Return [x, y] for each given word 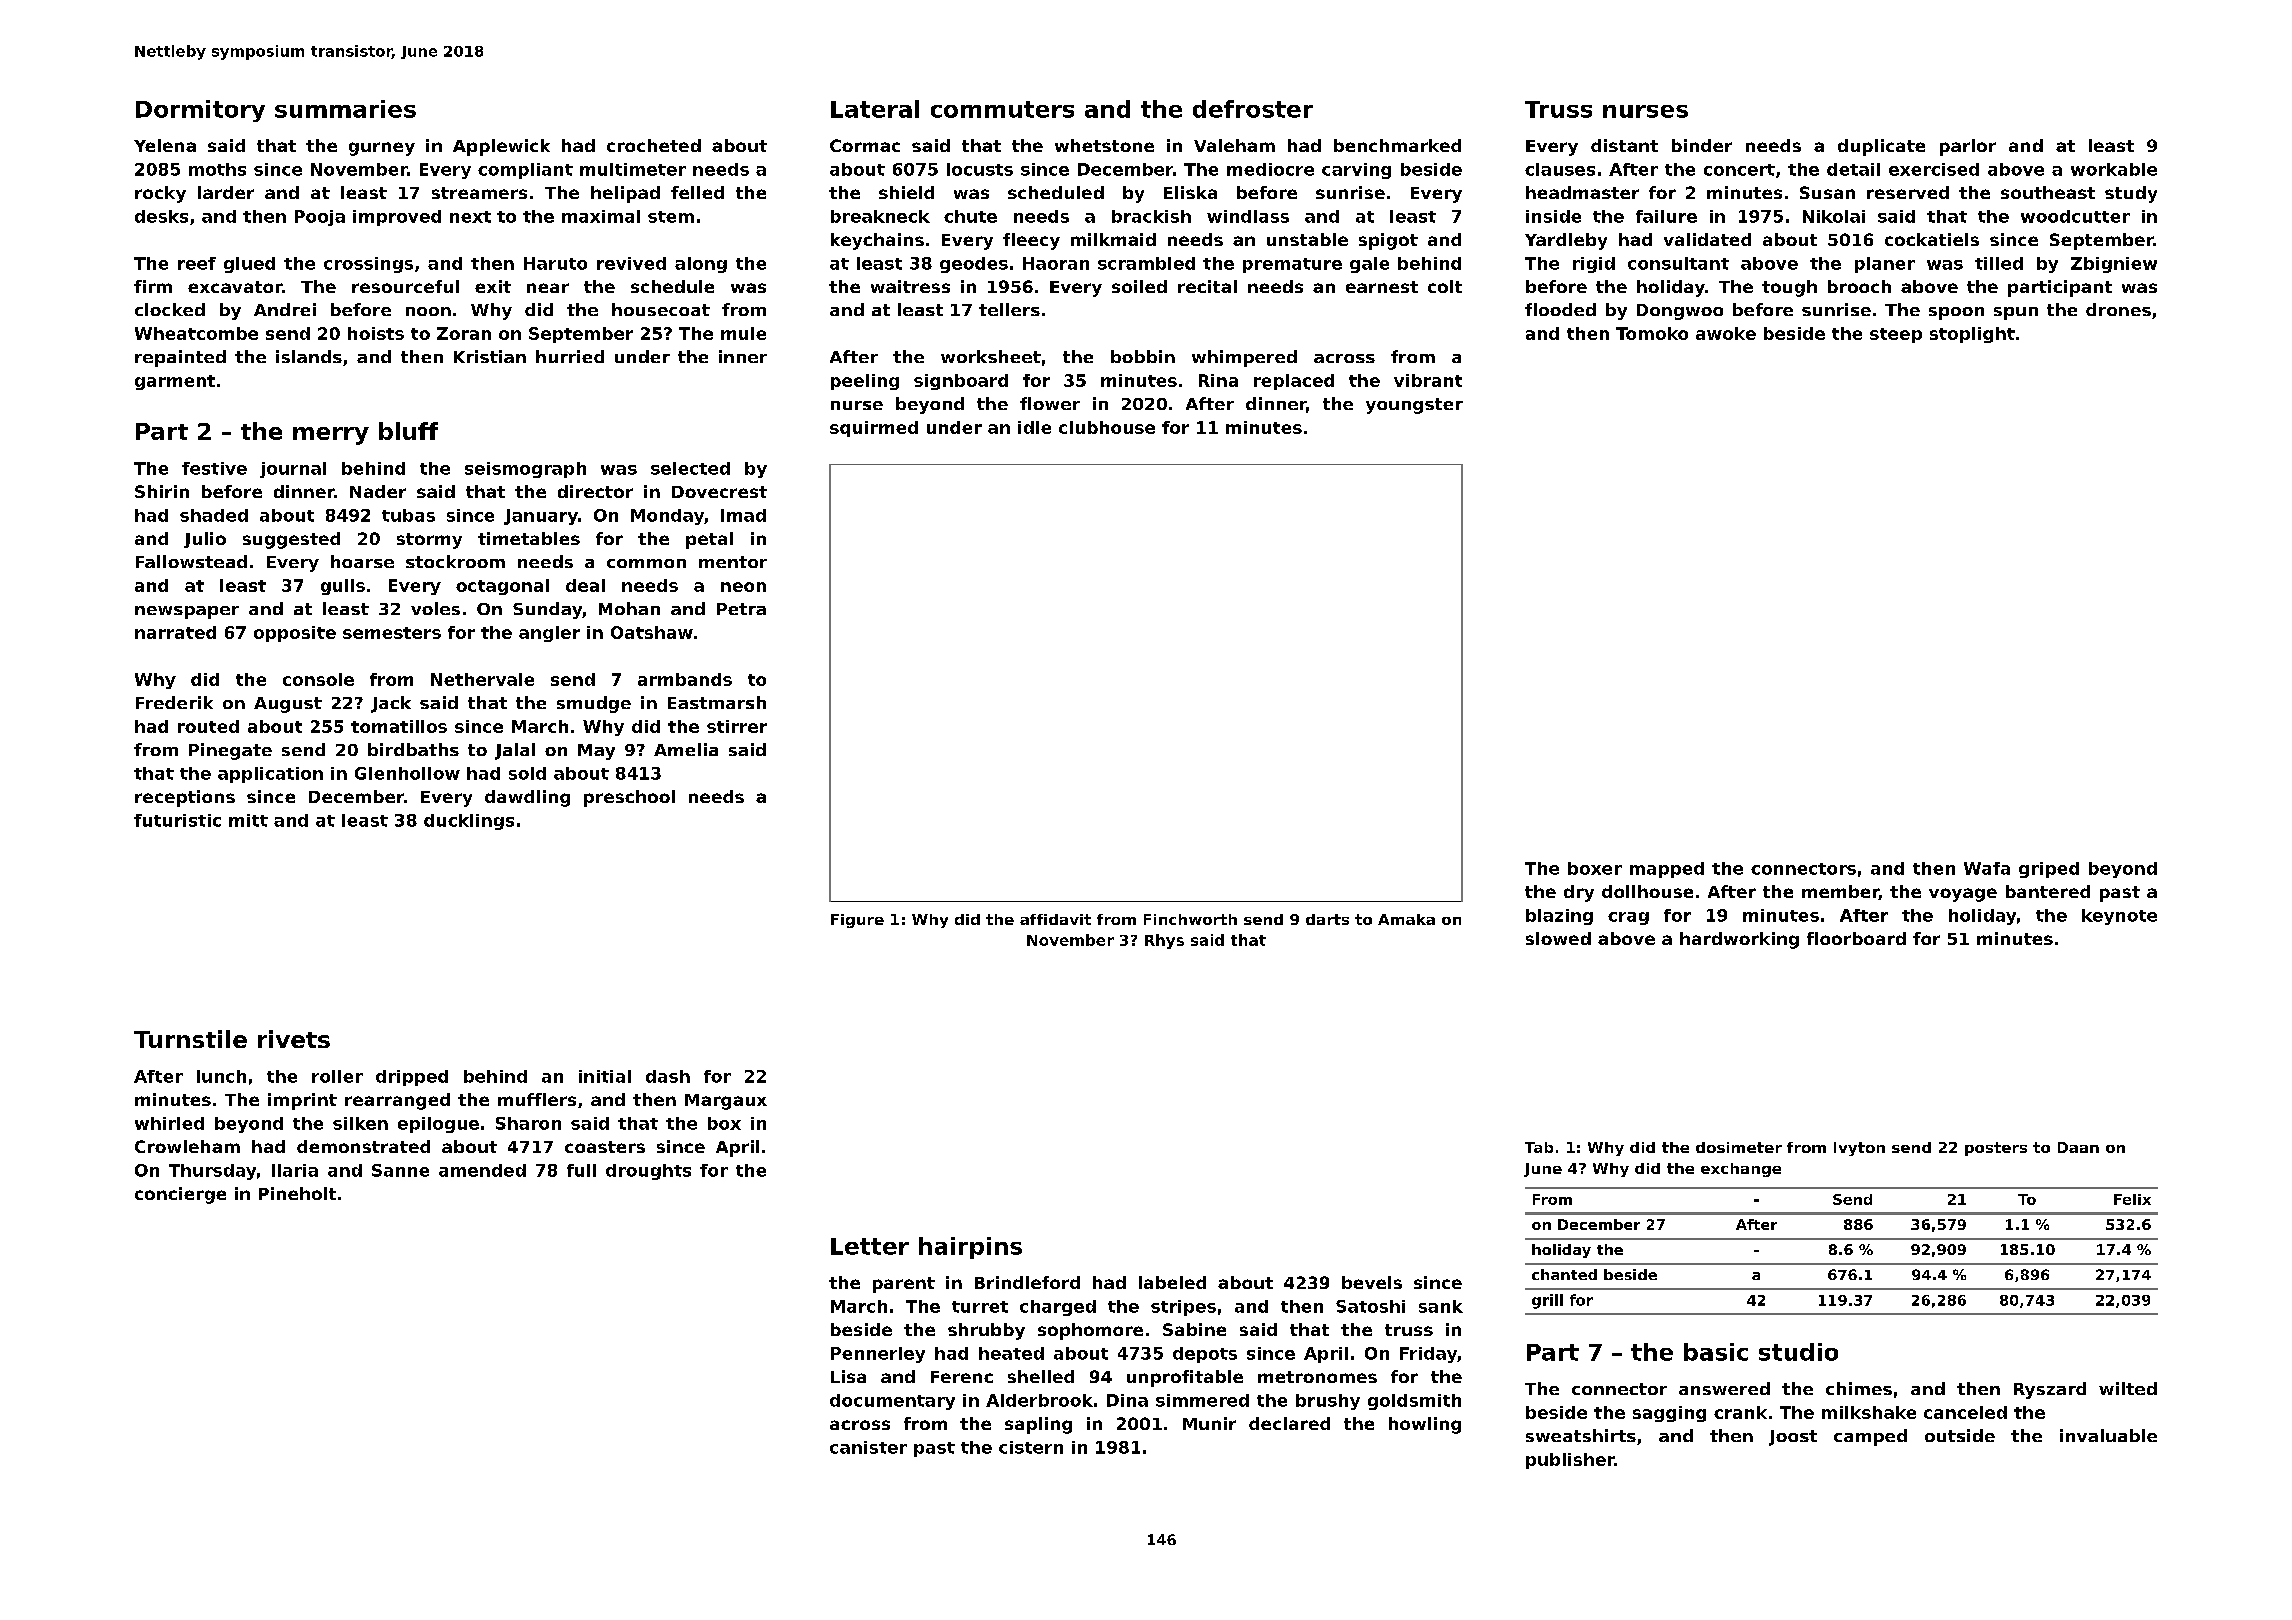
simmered [1202, 1400]
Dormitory [200, 111]
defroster [1253, 109]
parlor [1968, 147]
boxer [1595, 868]
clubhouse [1107, 427]
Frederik [174, 702]
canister [868, 1447]
